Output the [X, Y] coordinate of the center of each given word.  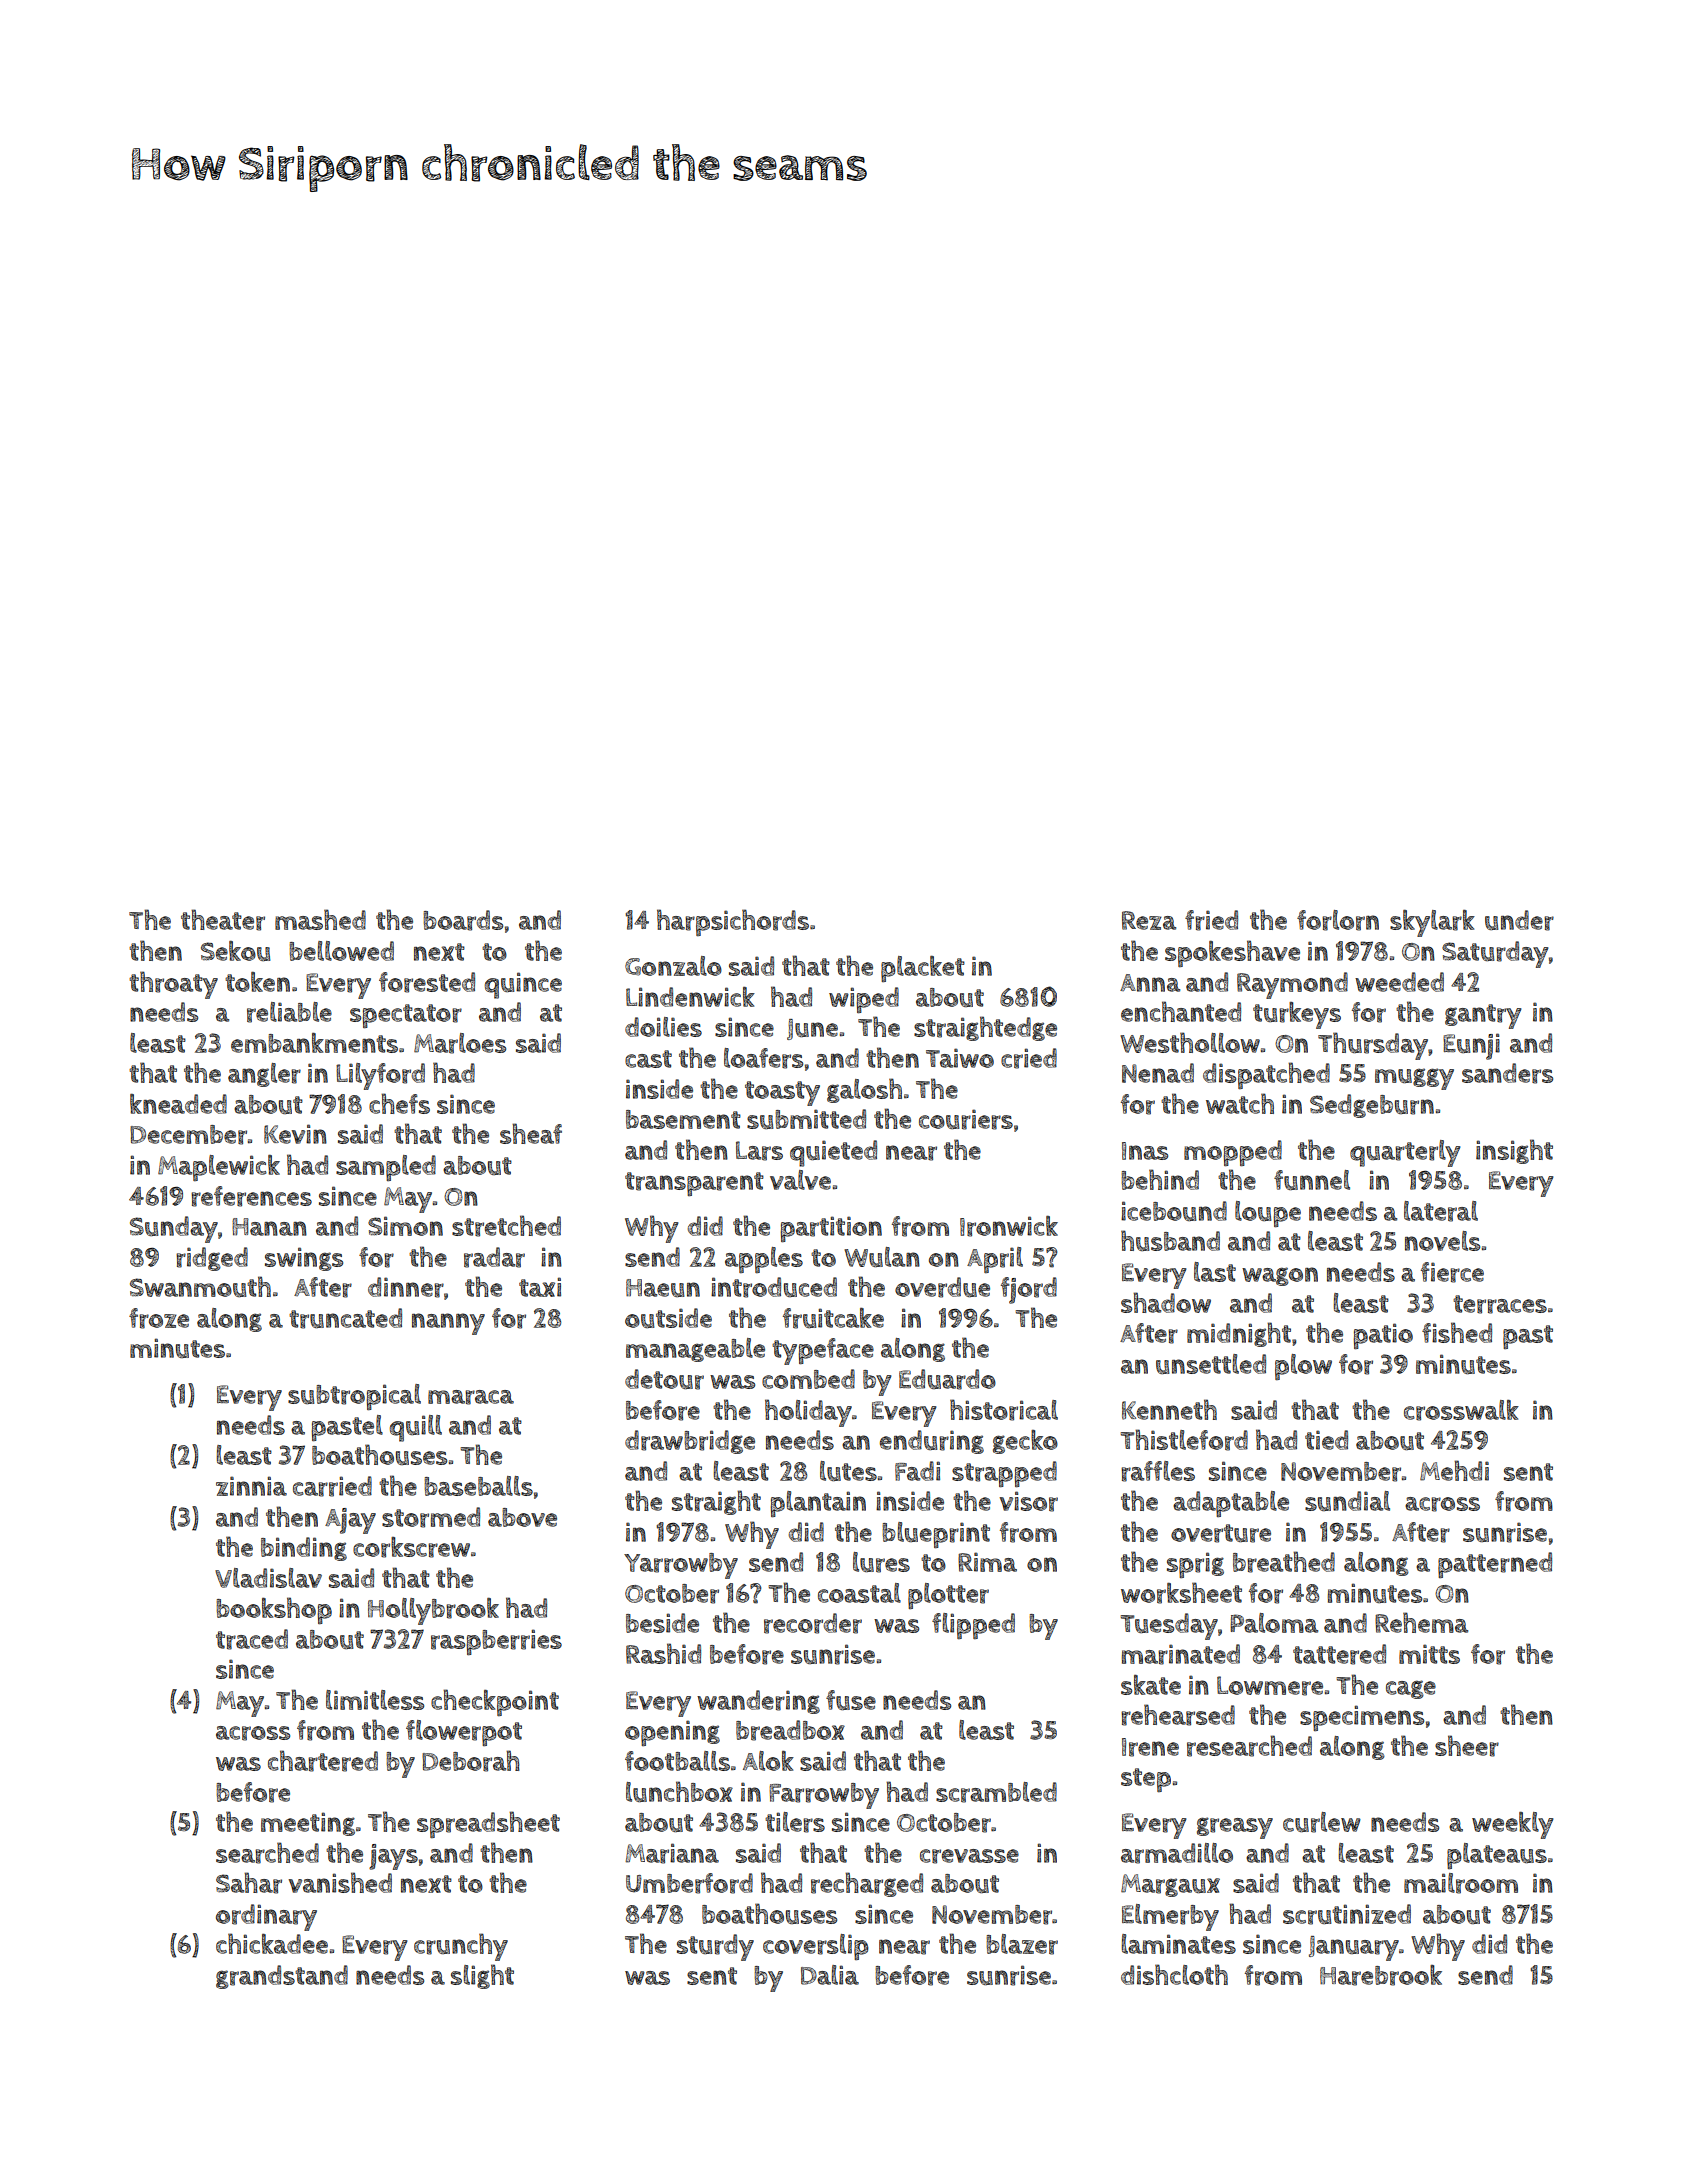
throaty [173, 985]
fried [1211, 920]
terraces [1500, 1304]
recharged [867, 1884]
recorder [813, 1623]
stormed [431, 1517]
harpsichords [733, 922]
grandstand [282, 1977]
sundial [1347, 1501]
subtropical [354, 1397]
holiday [808, 1413]
